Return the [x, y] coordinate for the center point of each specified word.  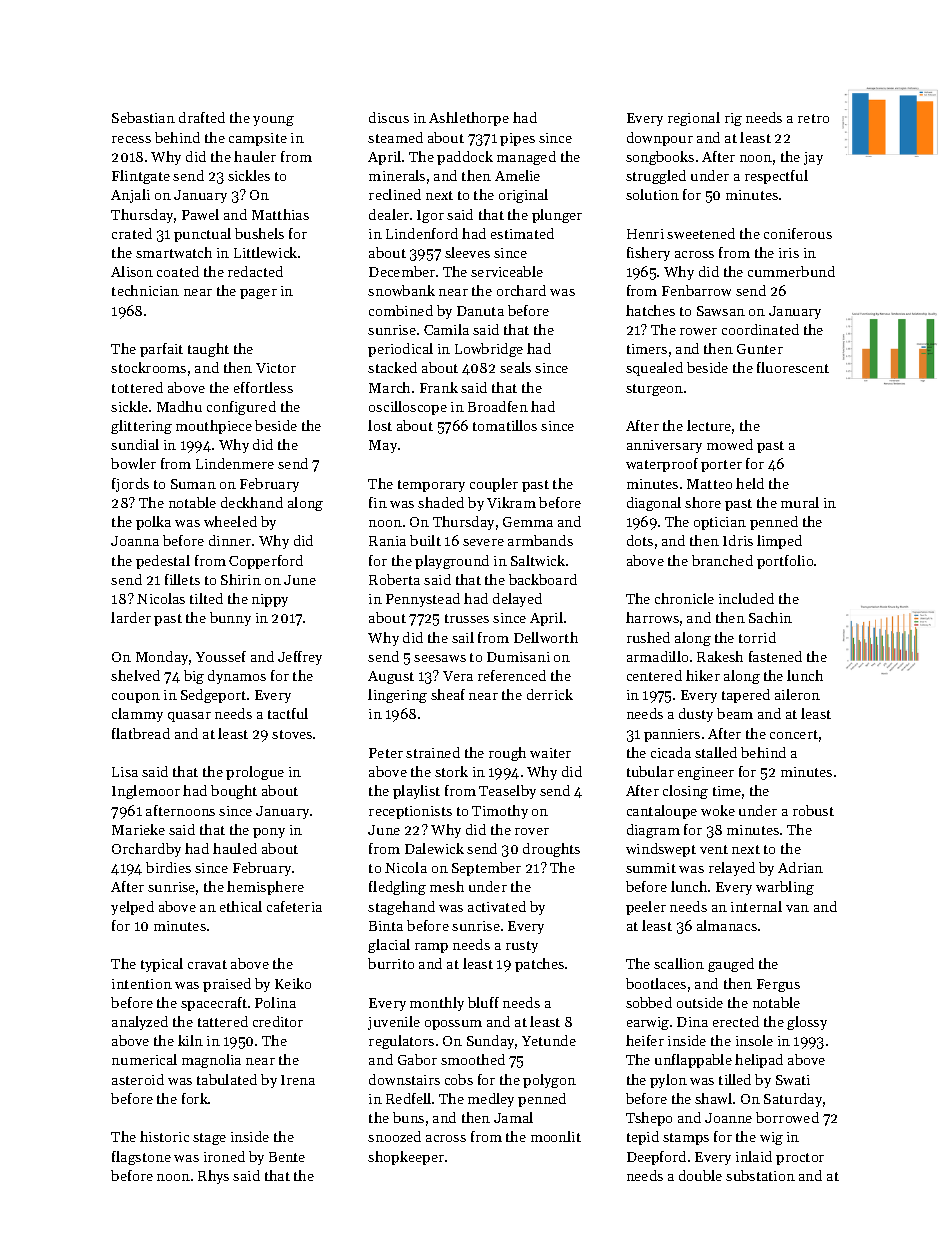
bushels [259, 233]
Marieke [138, 829]
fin [378, 502]
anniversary [664, 446]
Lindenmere [235, 463]
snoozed [394, 1136]
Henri [645, 234]
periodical [400, 350]
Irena [298, 1080]
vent [714, 849]
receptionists [410, 812]
